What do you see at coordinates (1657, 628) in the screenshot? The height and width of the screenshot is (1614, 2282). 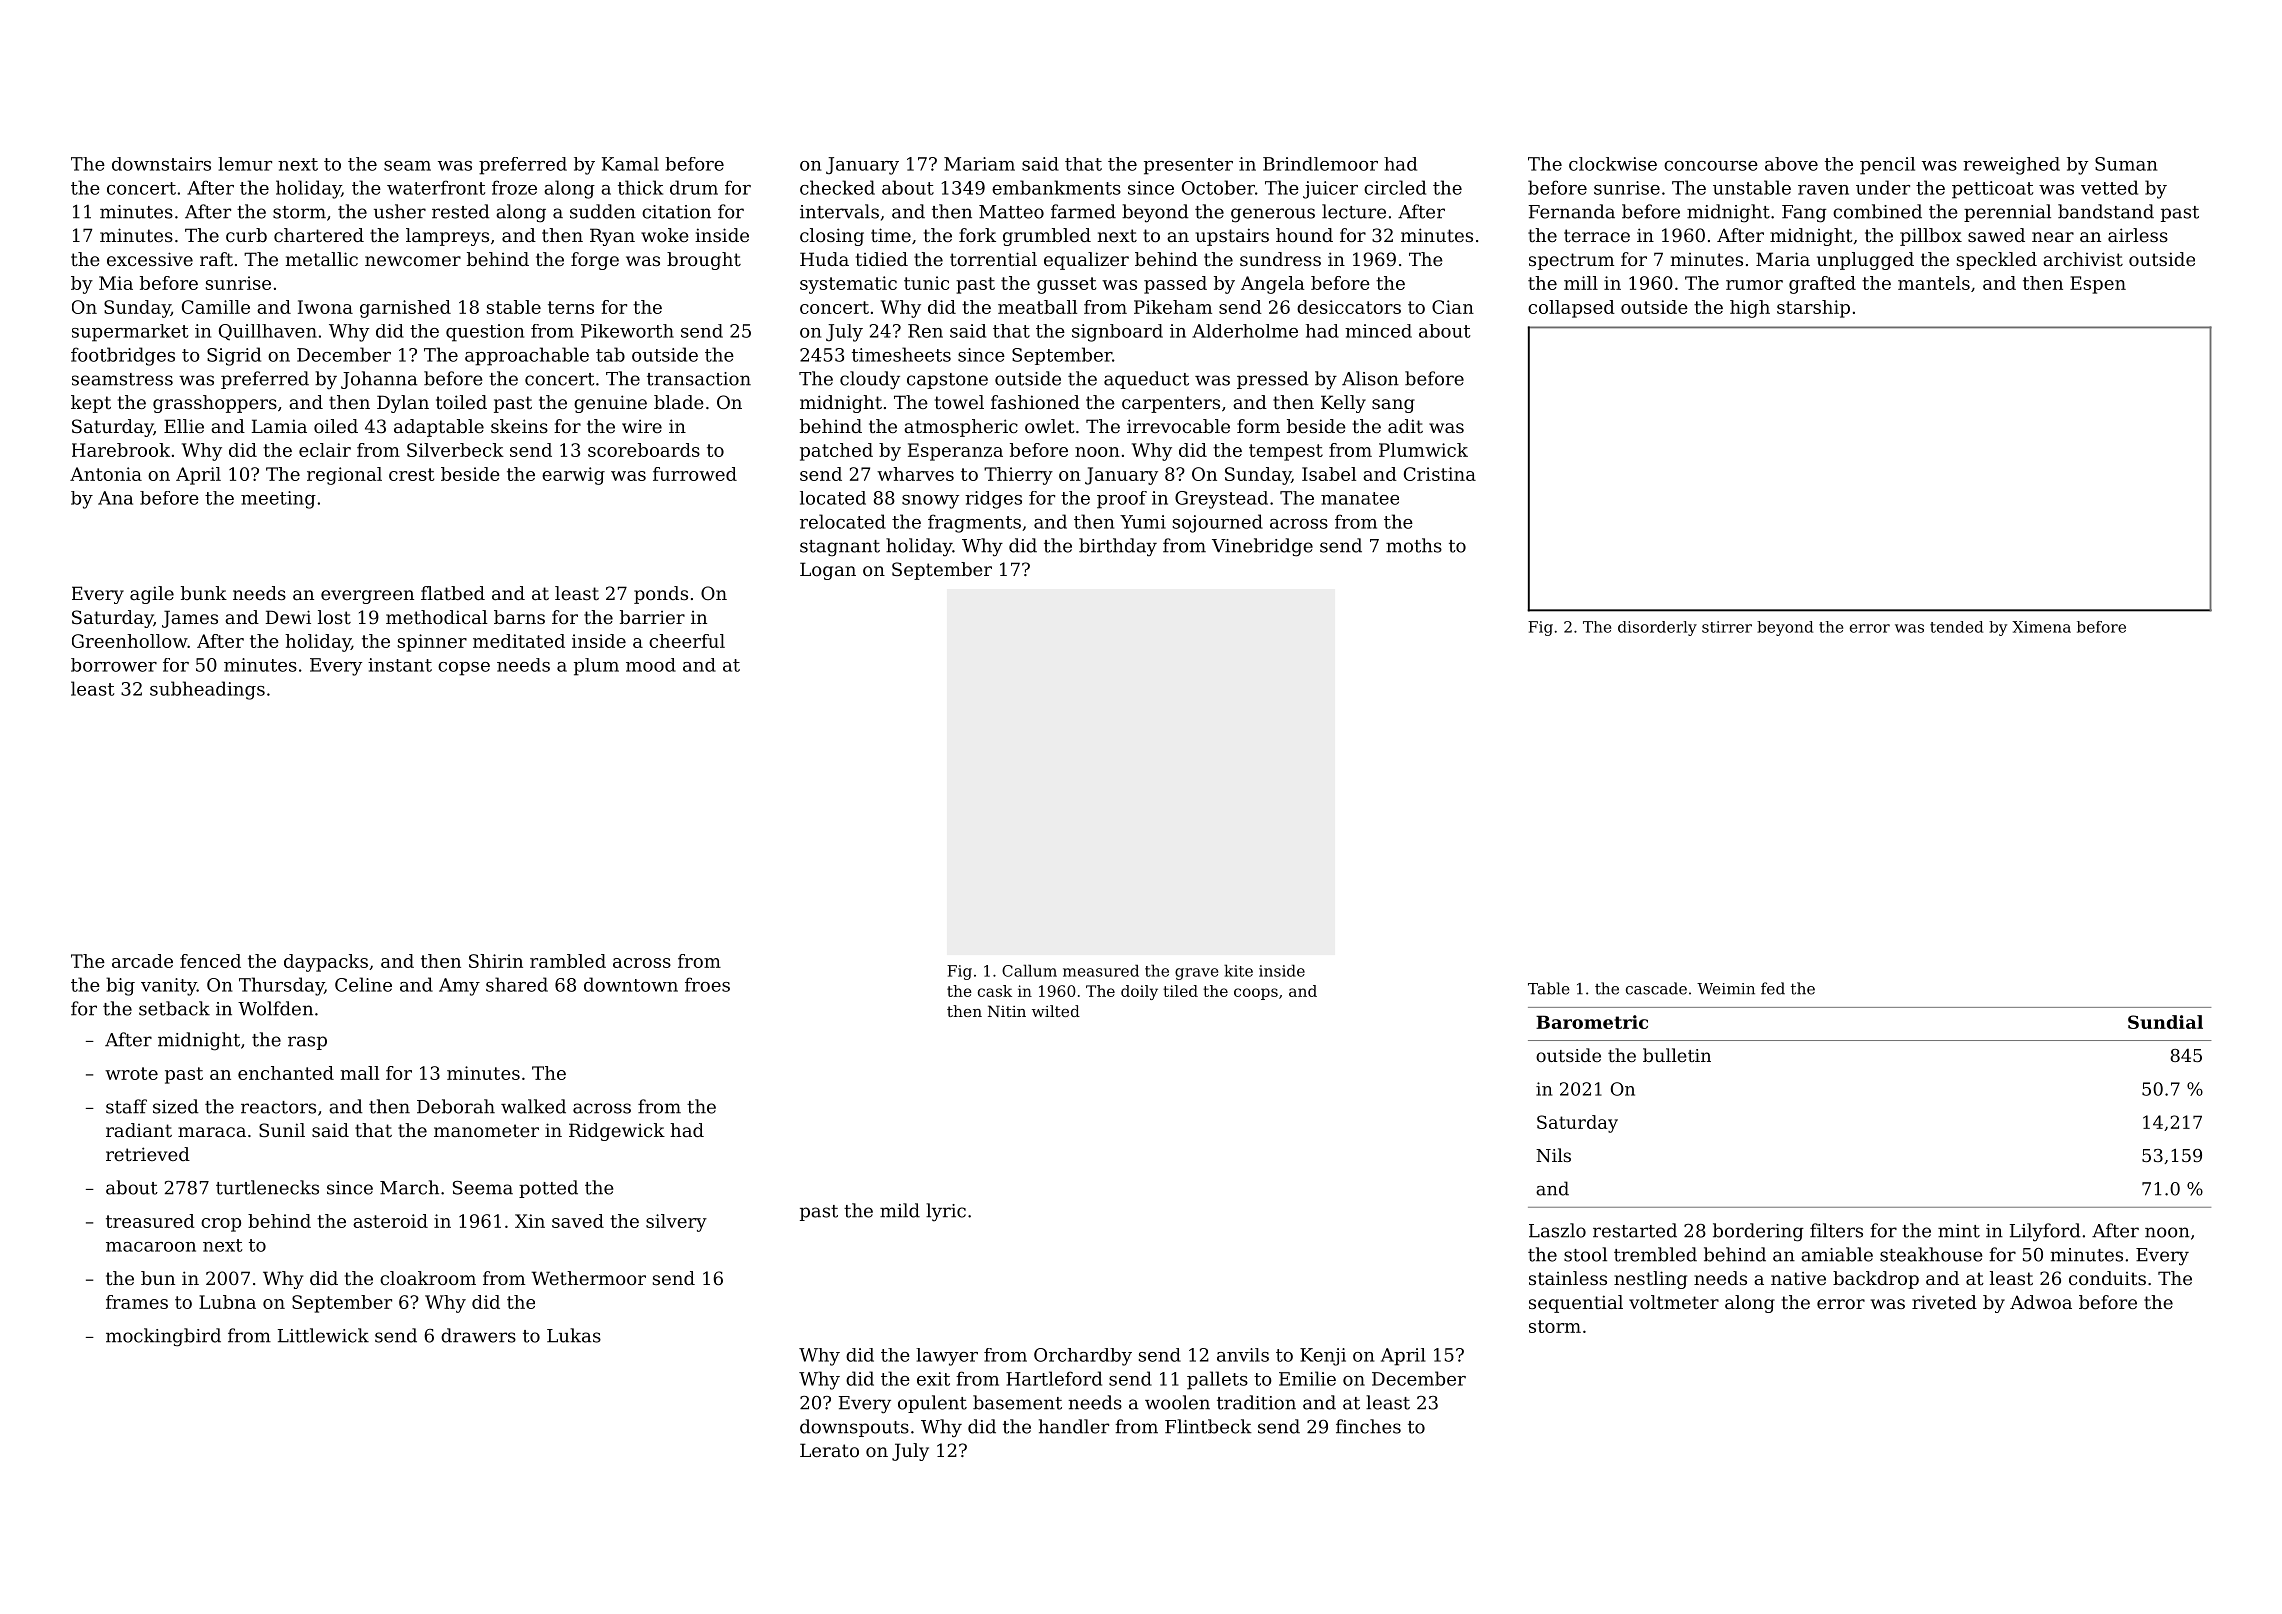 I see `disorderly` at bounding box center [1657, 628].
